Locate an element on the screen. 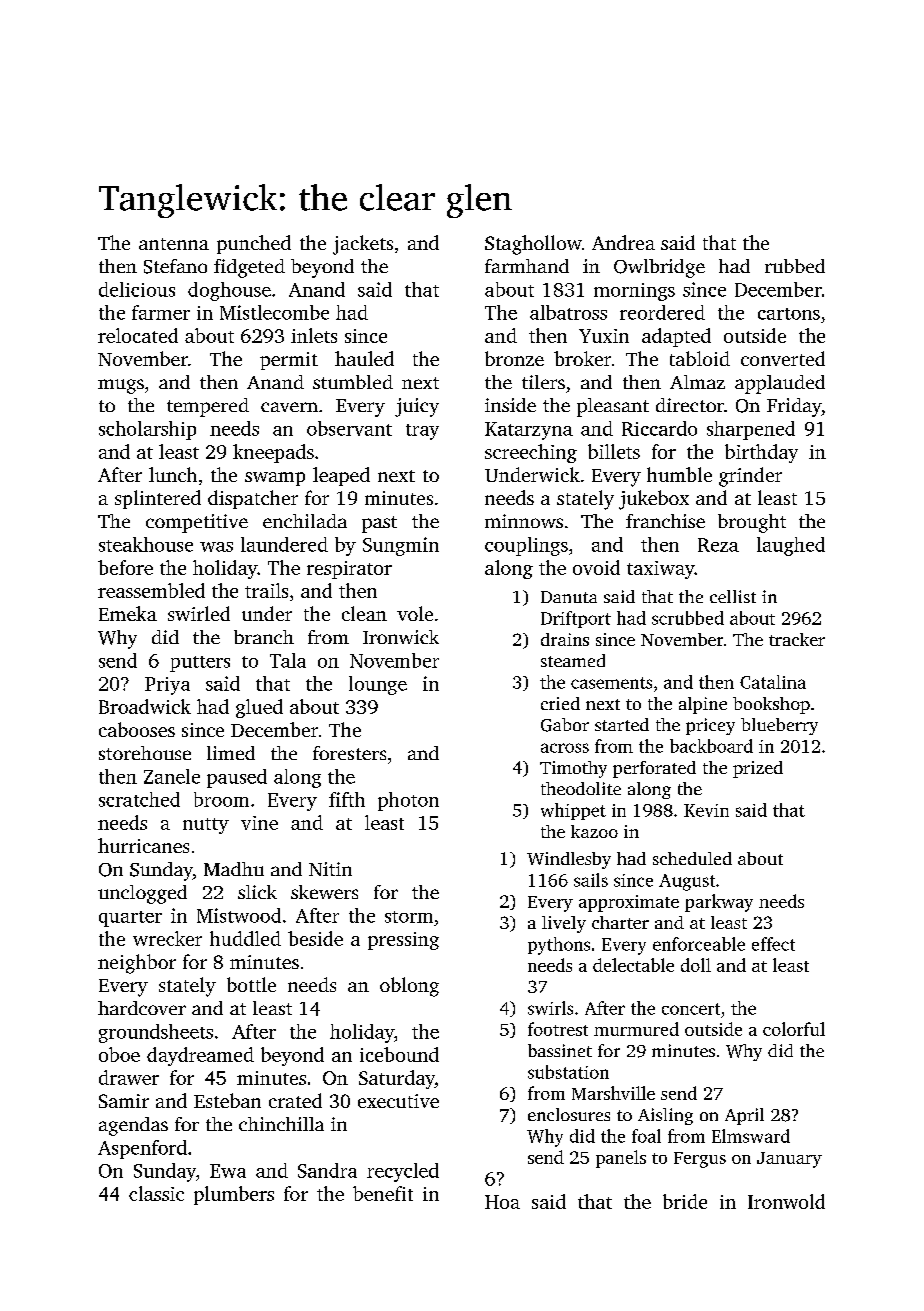 The image size is (924, 1311). bride is located at coordinates (685, 1201).
